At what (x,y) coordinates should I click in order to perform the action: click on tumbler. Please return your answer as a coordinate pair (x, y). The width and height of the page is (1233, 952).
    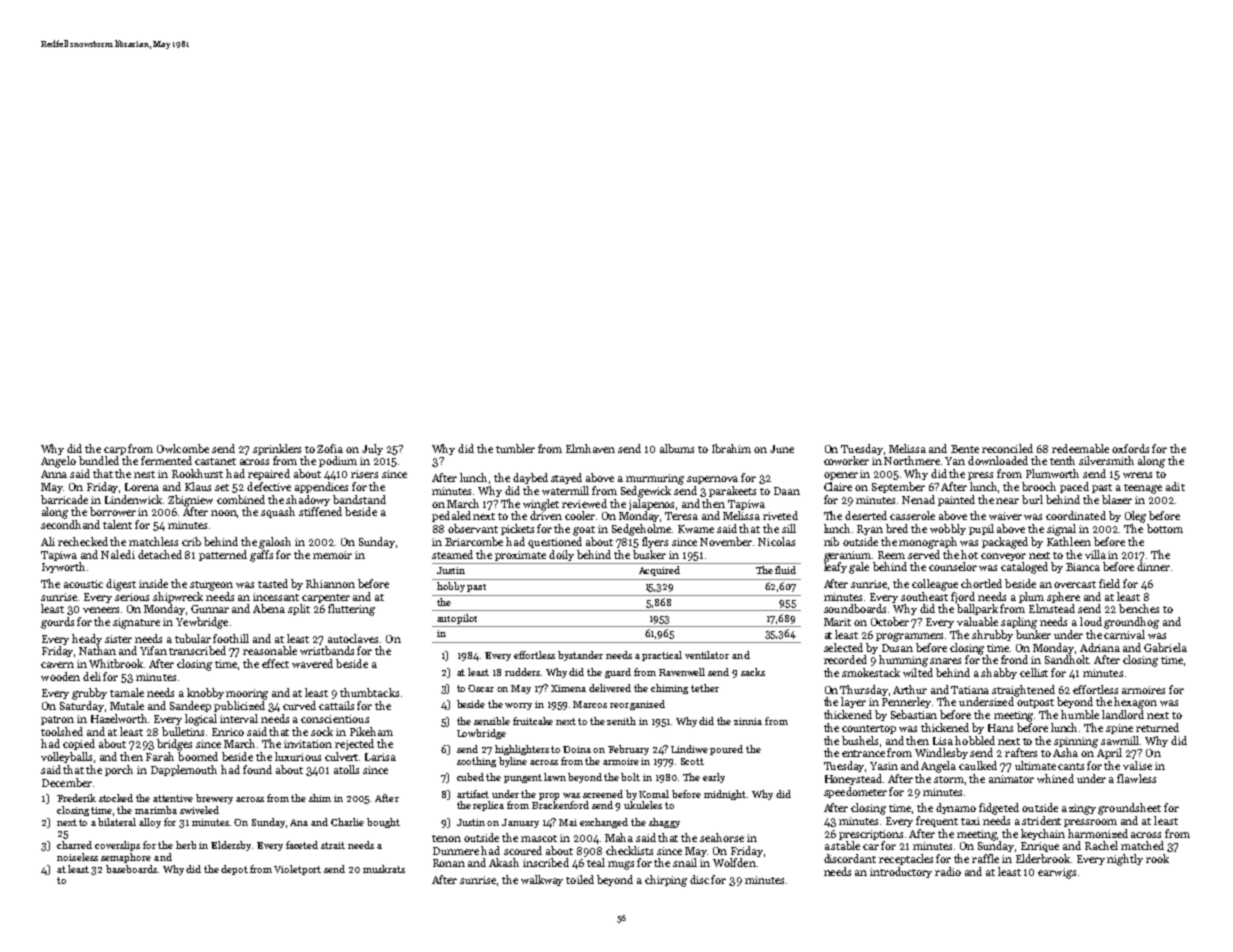
    Looking at the image, I should click on (515, 448).
